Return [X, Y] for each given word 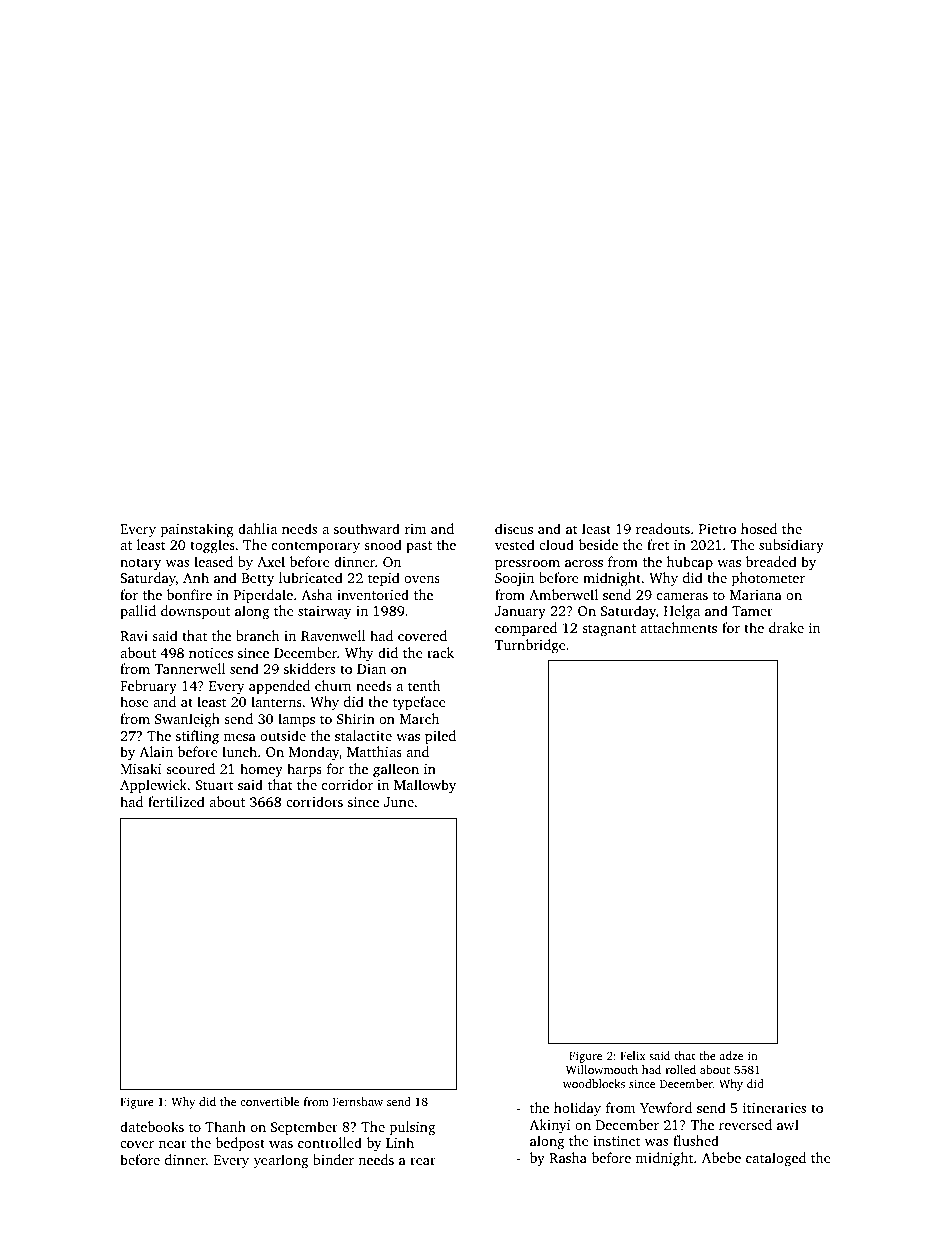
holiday [577, 1109]
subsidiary [791, 546]
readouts [663, 528]
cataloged [776, 1159]
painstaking [197, 530]
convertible [269, 1101]
